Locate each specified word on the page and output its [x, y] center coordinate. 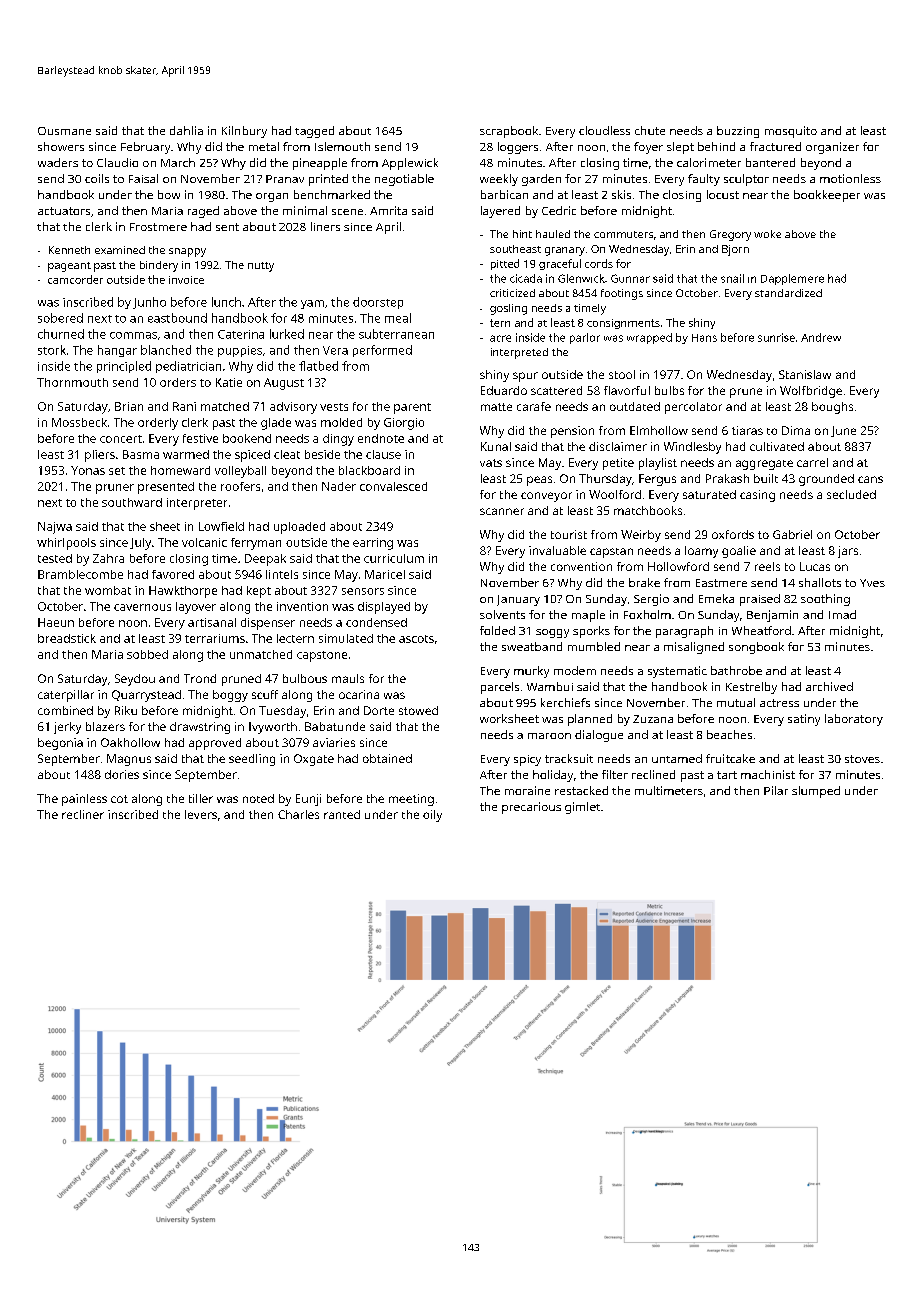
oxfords [733, 534]
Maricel [385, 574]
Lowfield [221, 526]
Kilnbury [244, 132]
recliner [83, 814]
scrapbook [509, 132]
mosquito [791, 132]
